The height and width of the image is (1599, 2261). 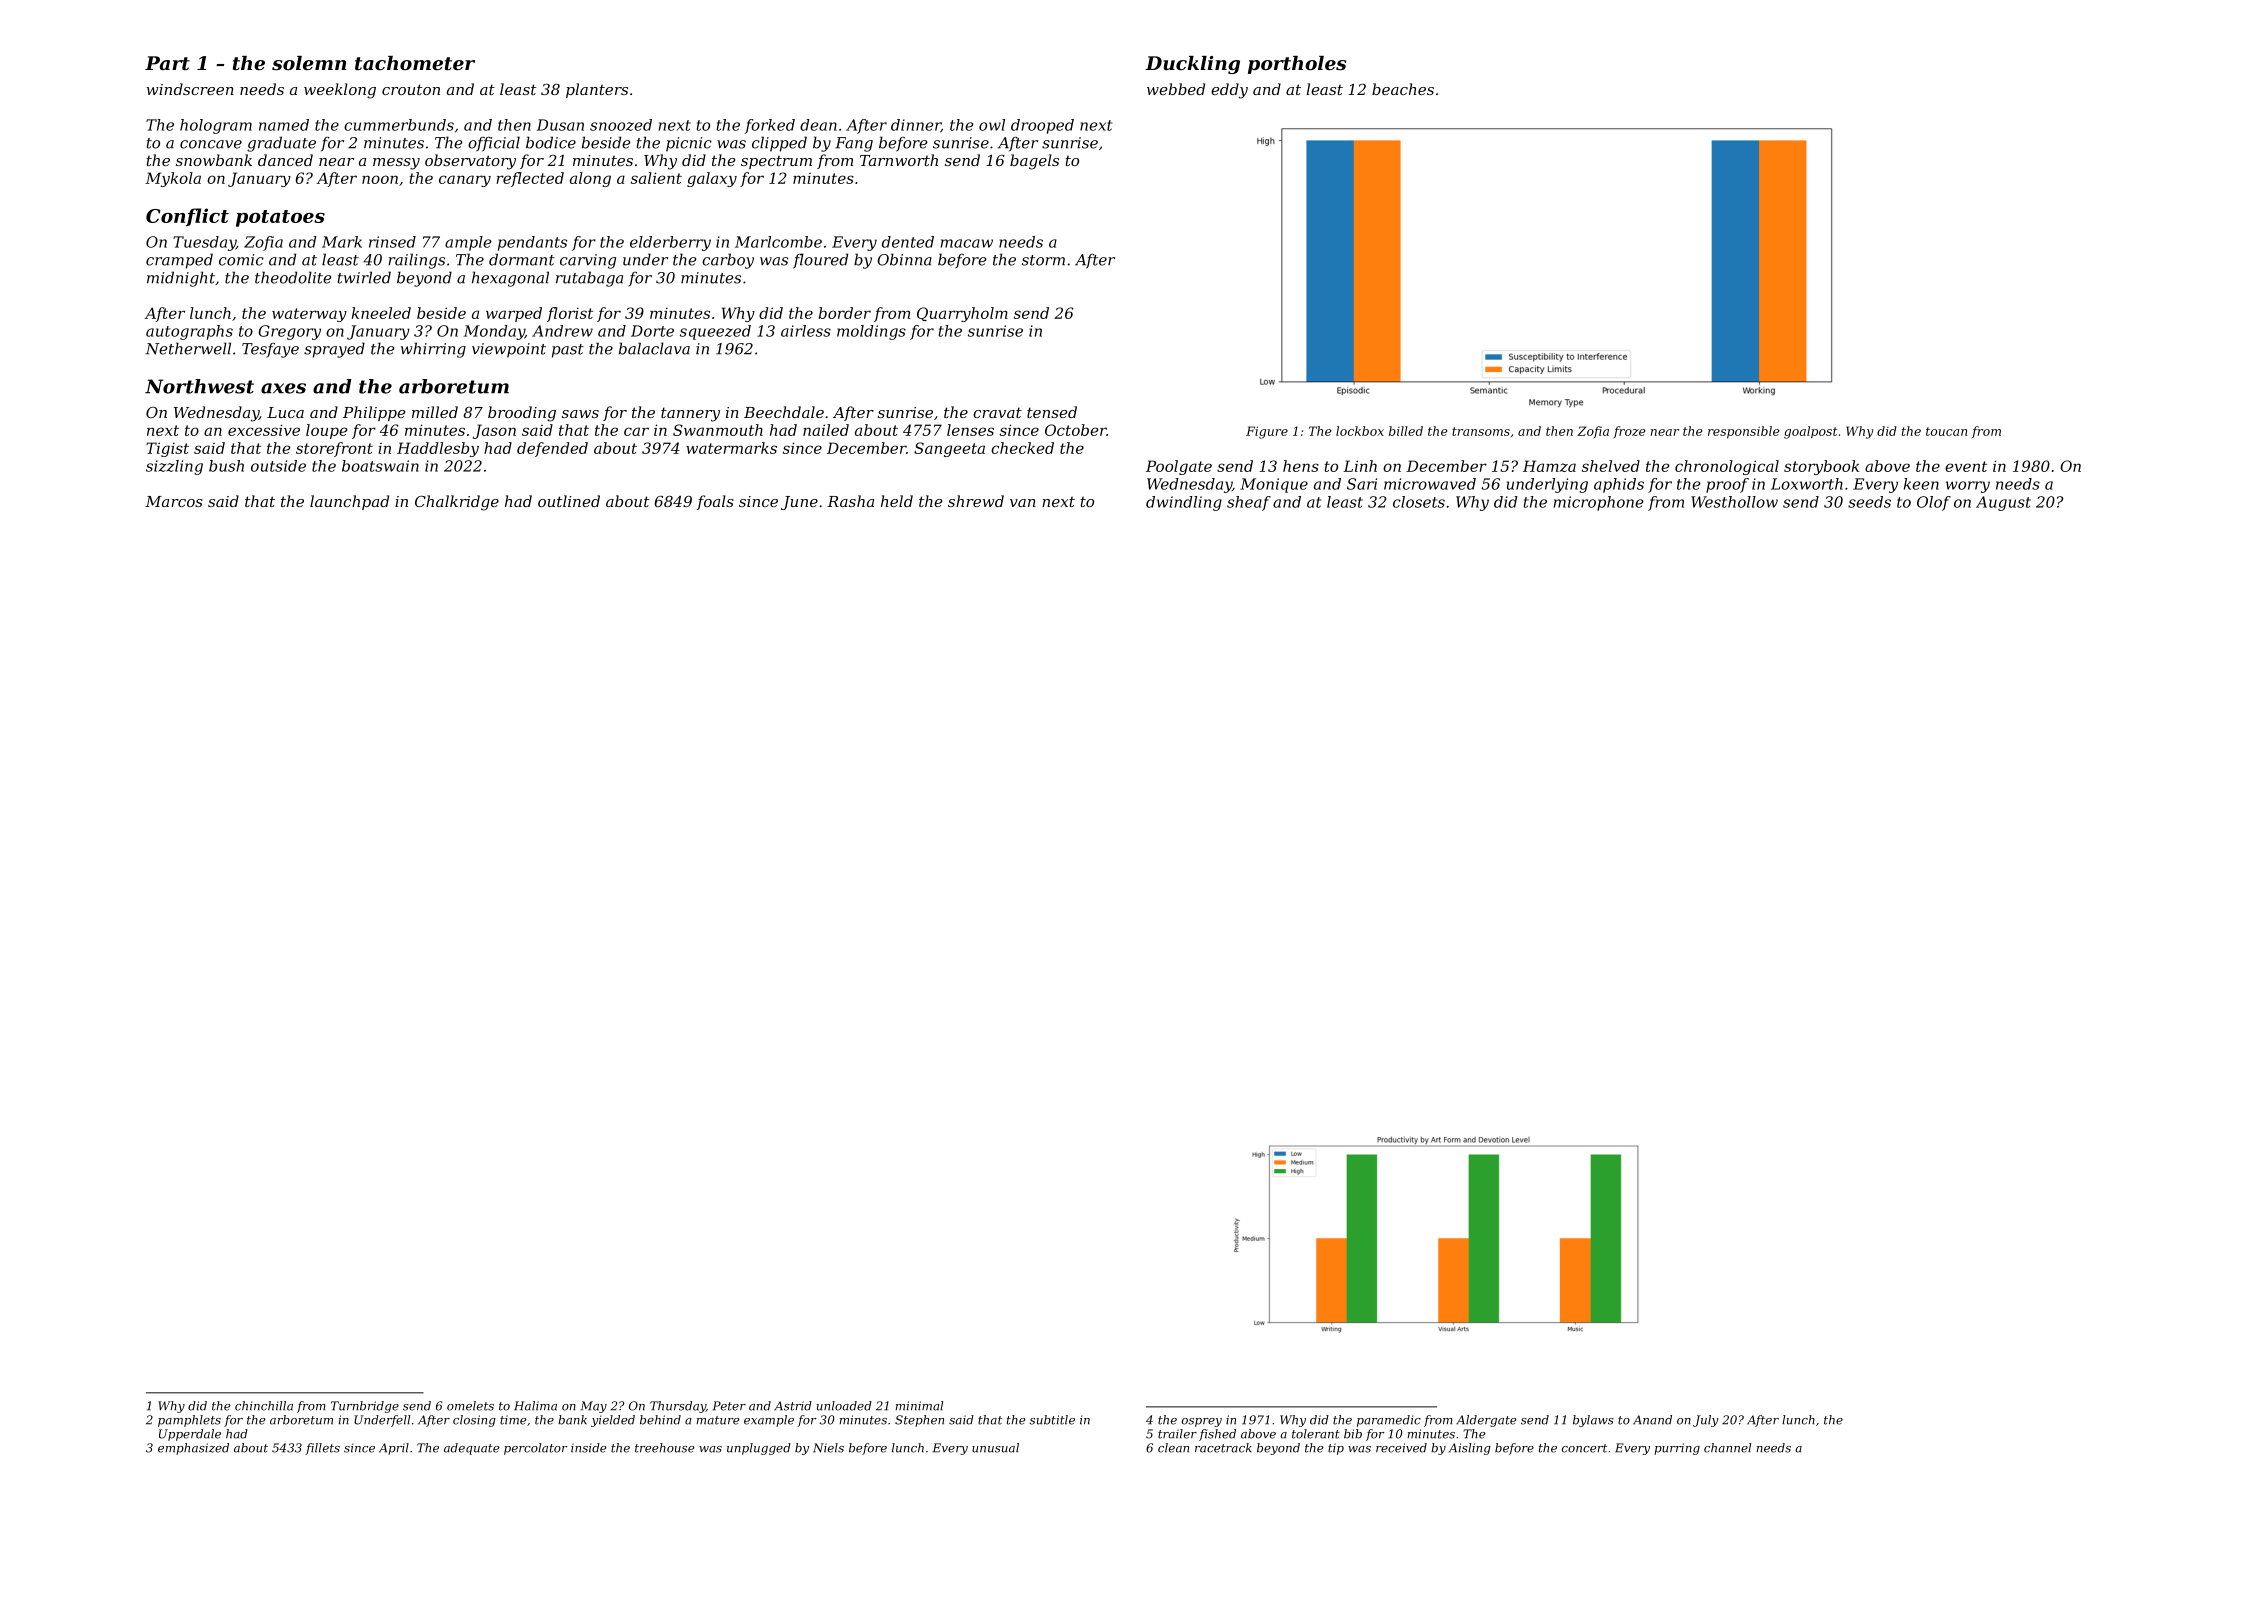 I want to click on Westhollow, so click(x=1734, y=502).
